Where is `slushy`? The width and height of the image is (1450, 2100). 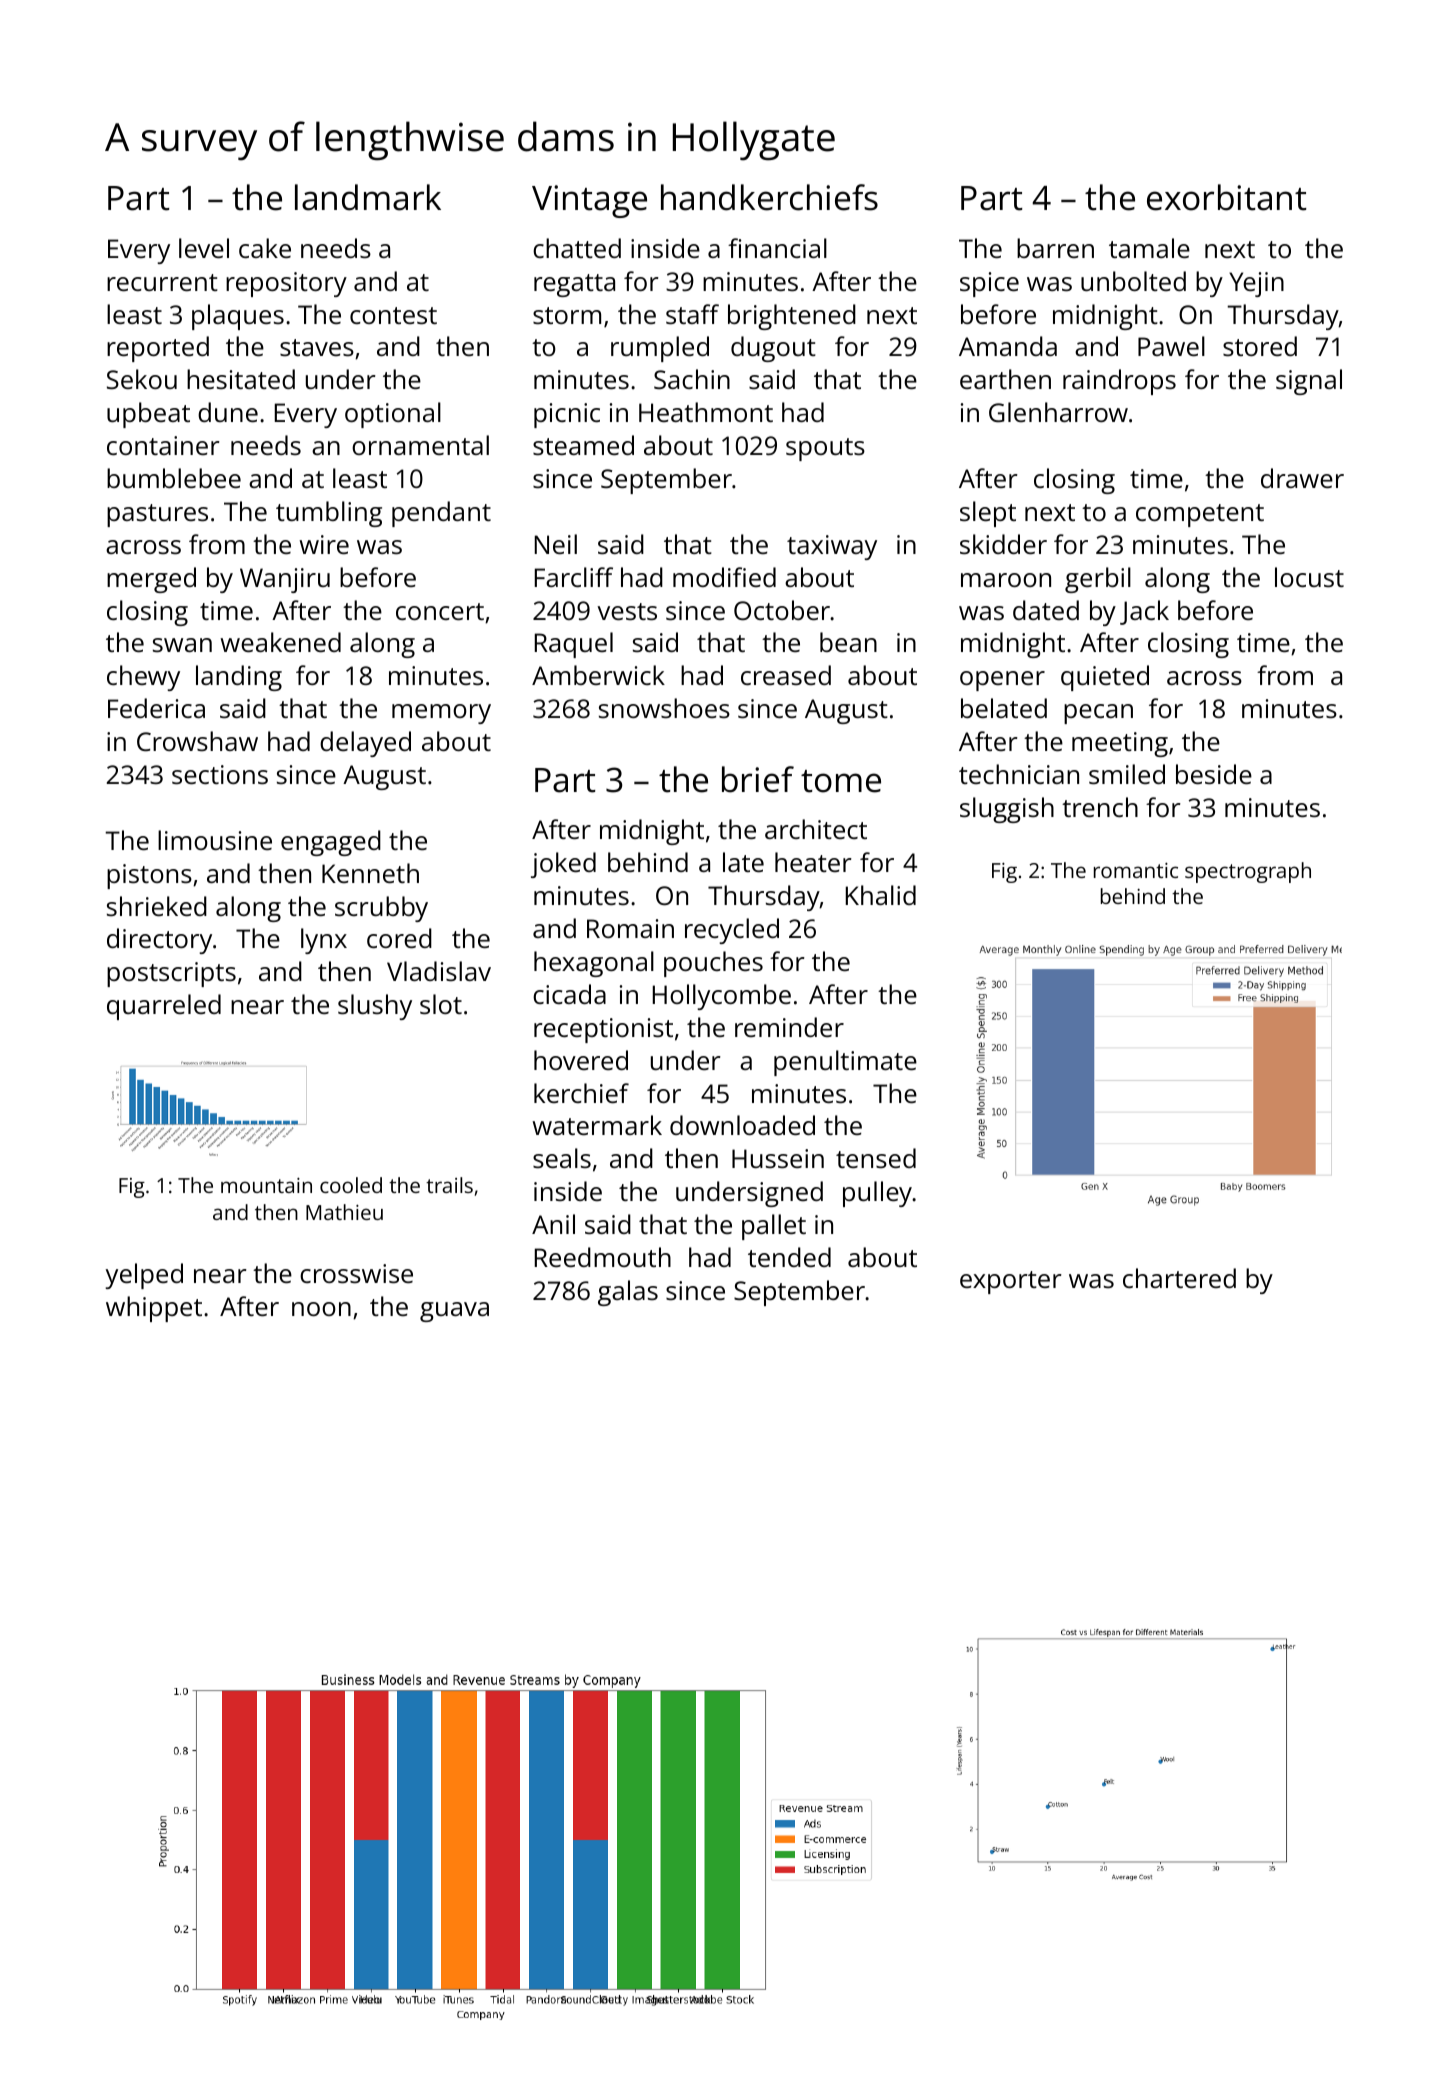
slushy is located at coordinates (375, 1007).
